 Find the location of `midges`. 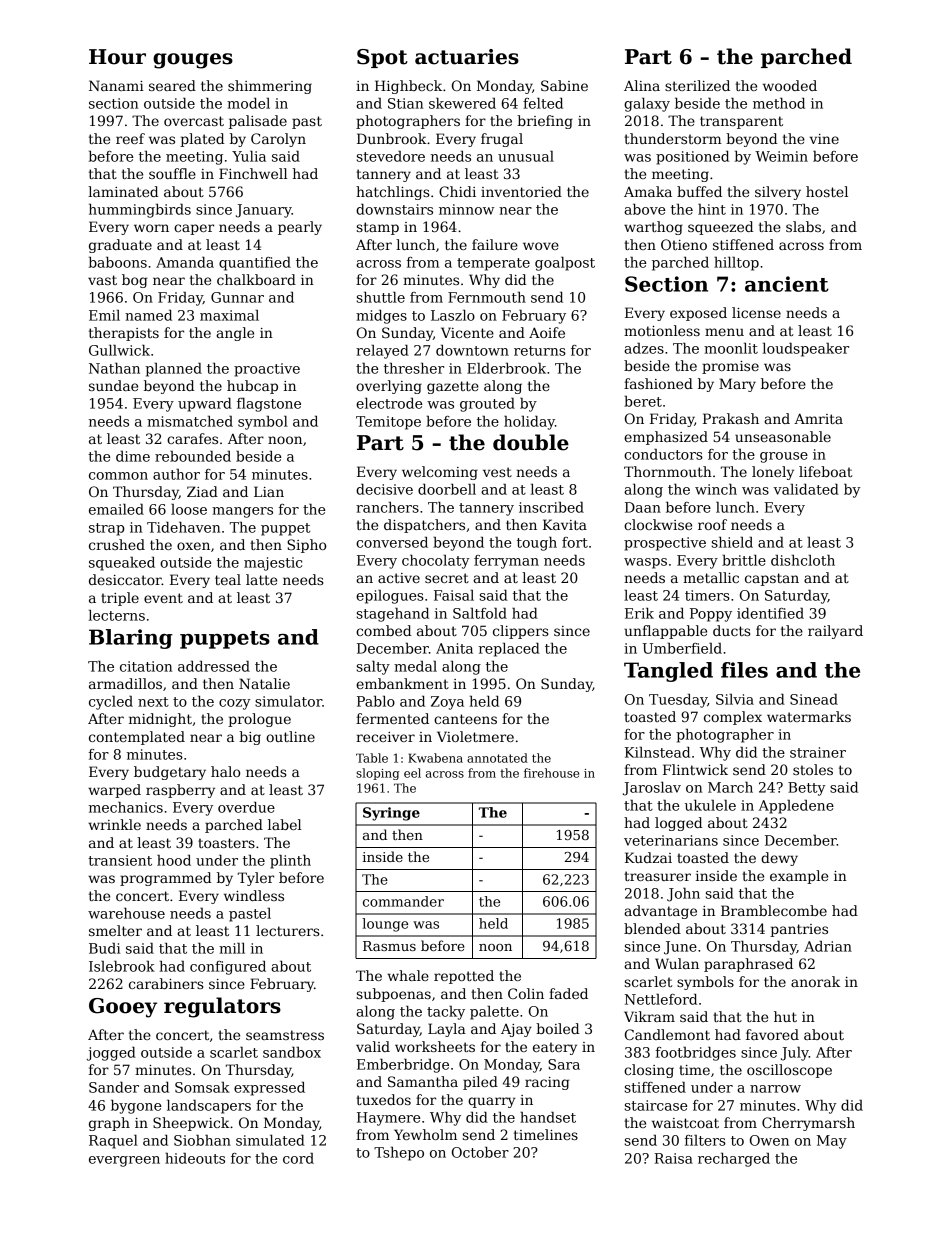

midges is located at coordinates (381, 317).
